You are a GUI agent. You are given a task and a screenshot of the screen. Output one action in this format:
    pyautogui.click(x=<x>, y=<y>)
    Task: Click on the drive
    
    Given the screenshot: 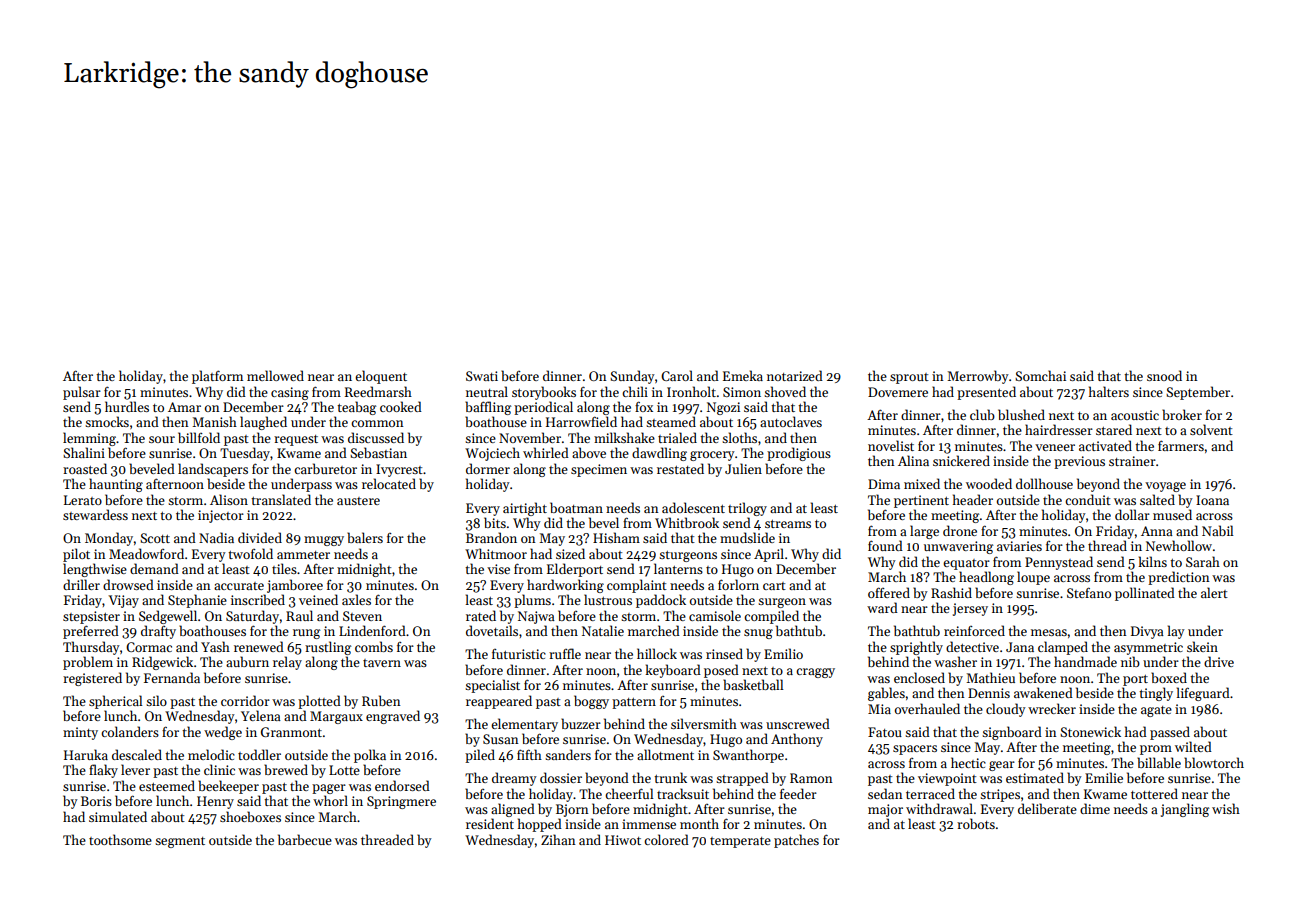 What is the action you would take?
    pyautogui.click(x=1219, y=661)
